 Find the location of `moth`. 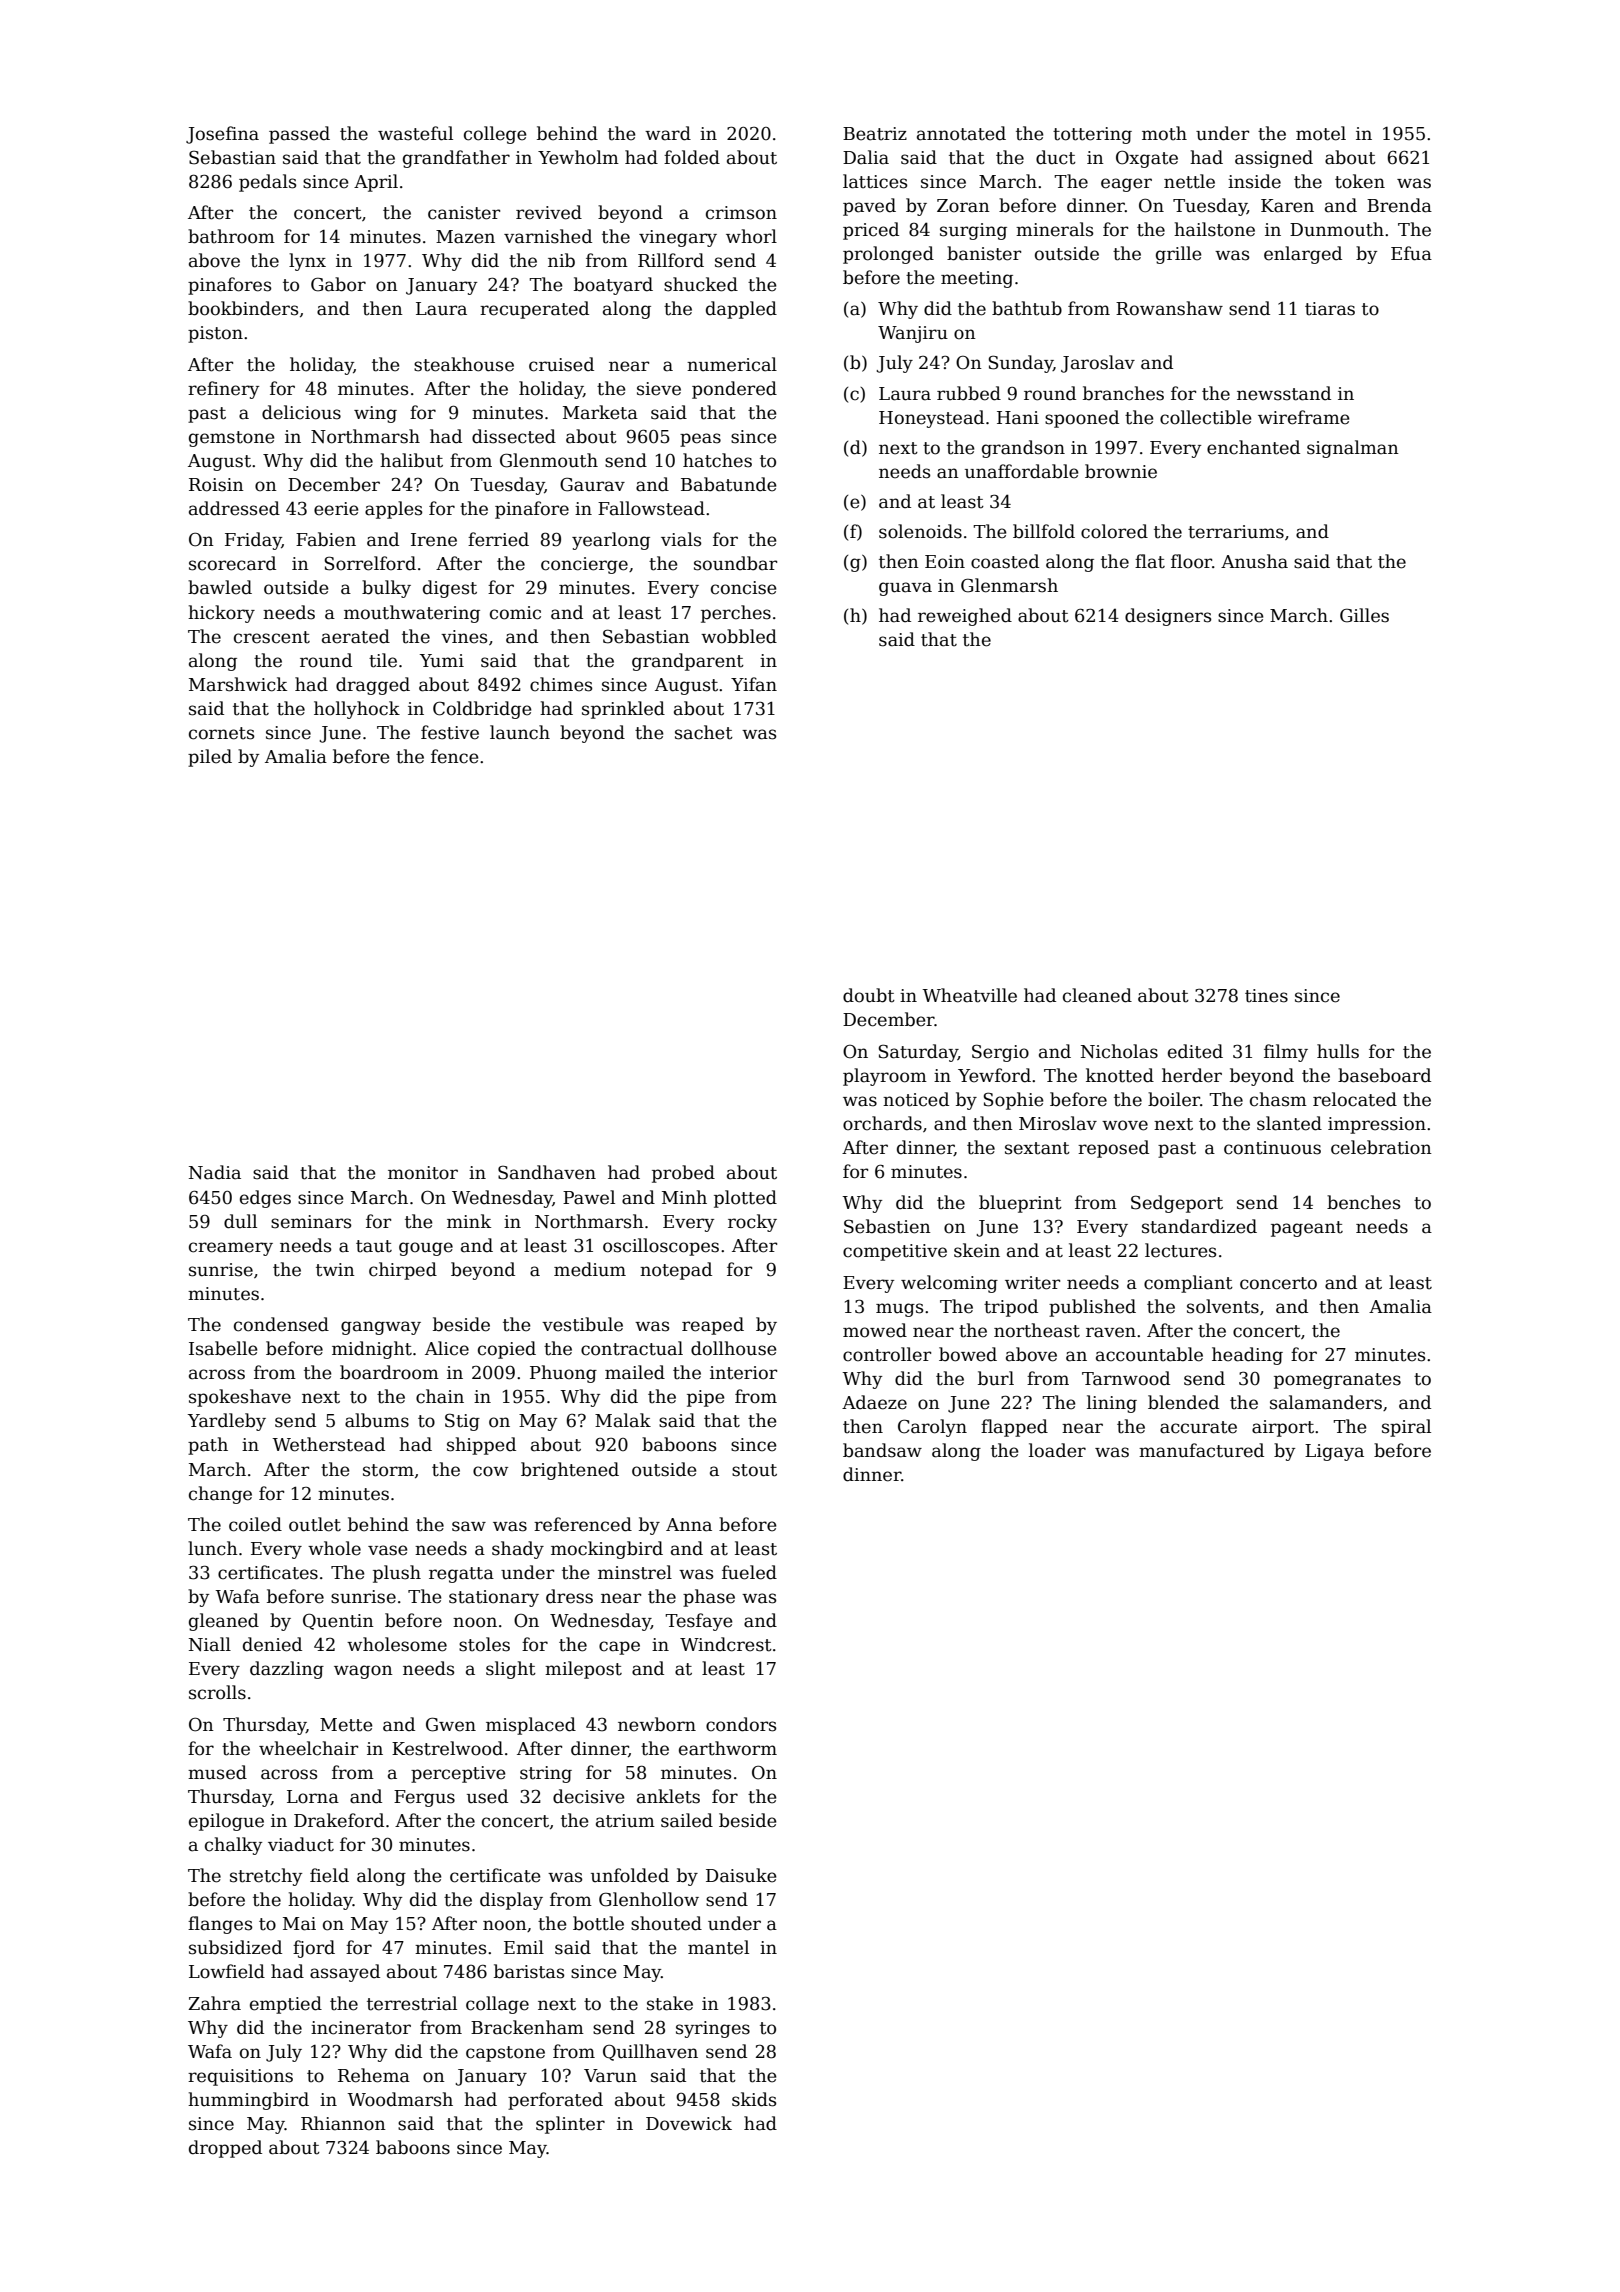

moth is located at coordinates (1164, 133).
